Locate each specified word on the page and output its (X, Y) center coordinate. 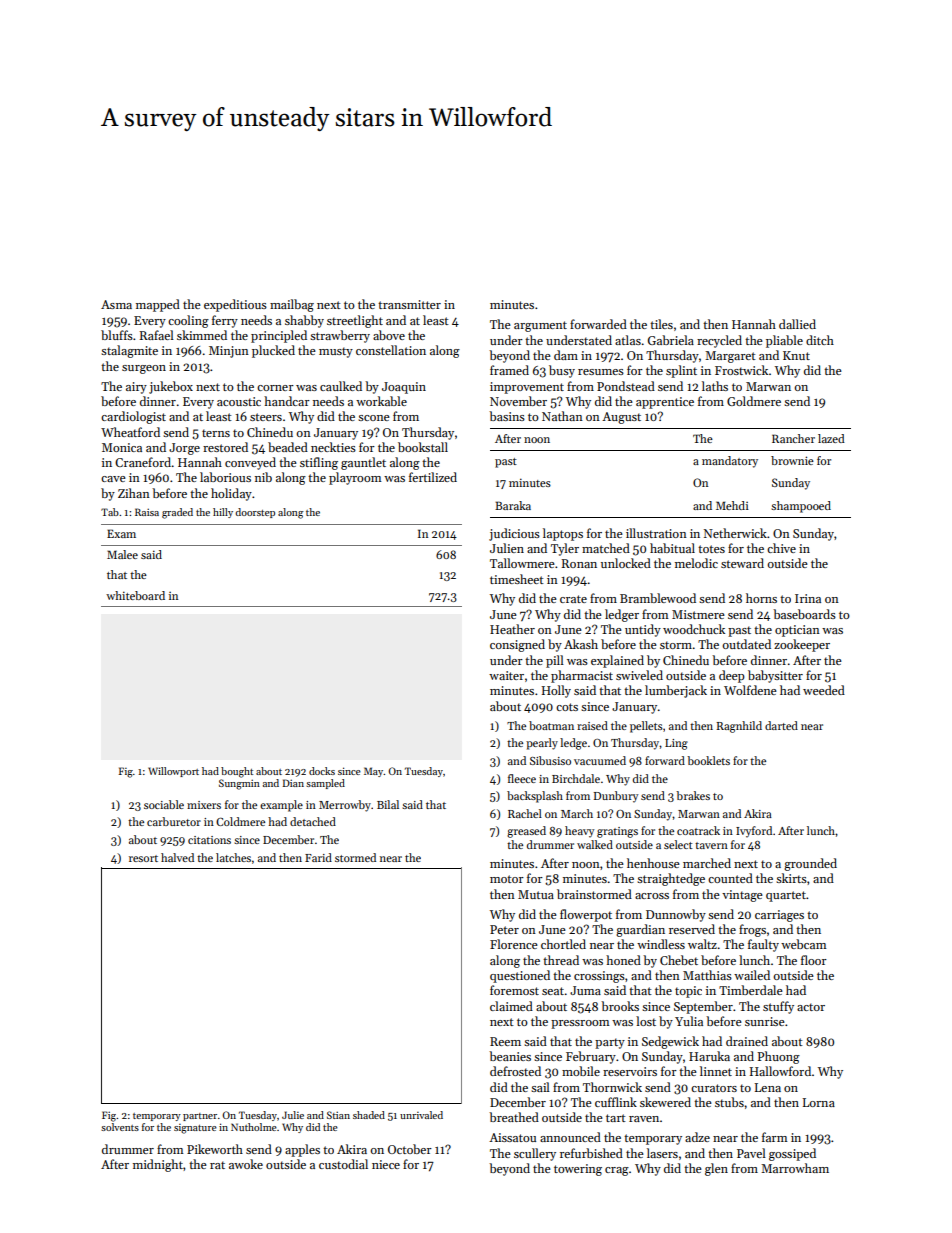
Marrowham (795, 1168)
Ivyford (754, 832)
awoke (246, 1164)
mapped (158, 305)
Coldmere (240, 821)
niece (386, 1164)
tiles (661, 324)
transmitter (409, 304)
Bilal (388, 804)
